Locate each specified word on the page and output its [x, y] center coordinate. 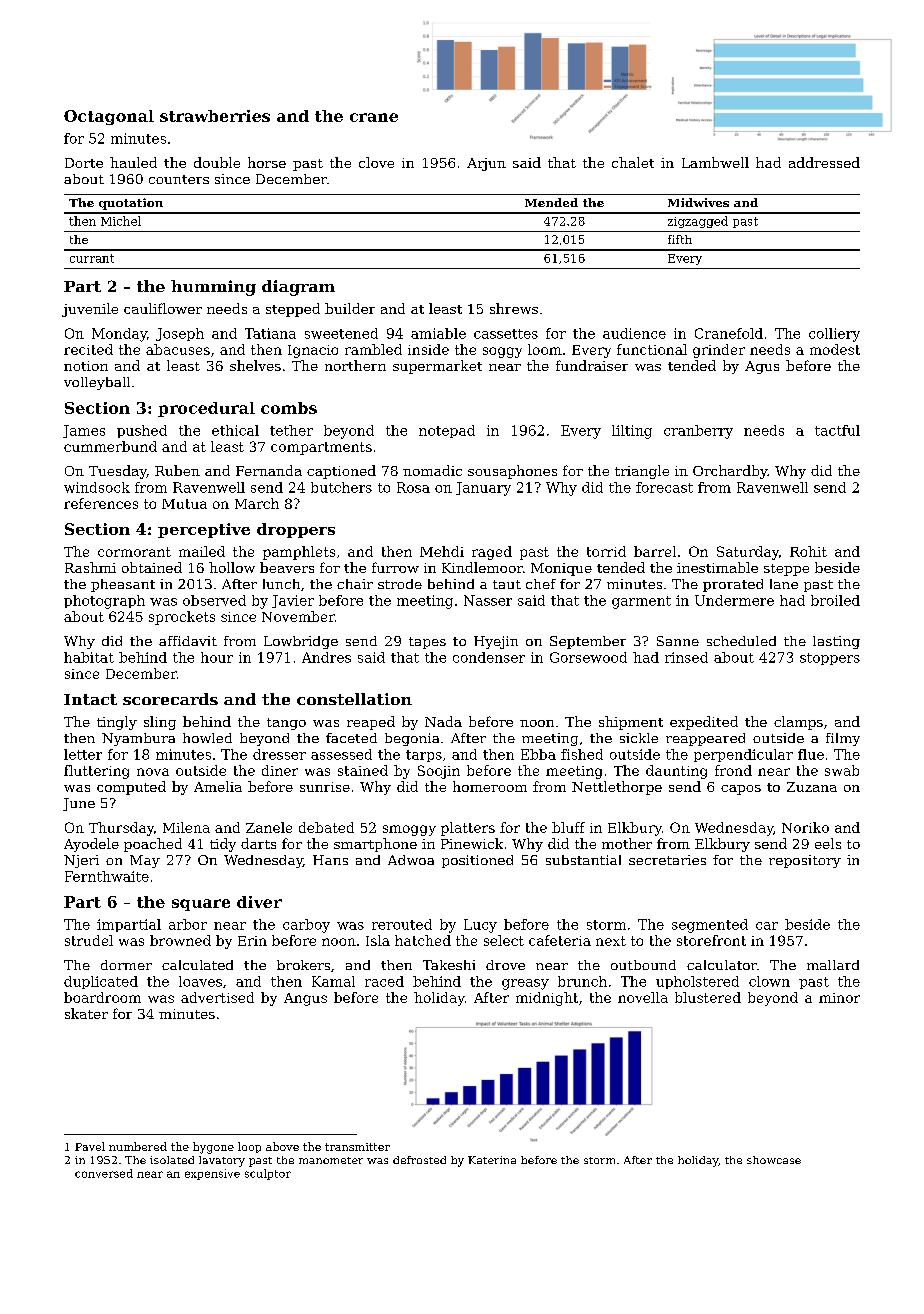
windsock [97, 487]
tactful [837, 430]
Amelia [218, 786]
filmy [843, 739]
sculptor [268, 1174]
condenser [489, 657]
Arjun [486, 164]
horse [267, 162]
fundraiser [592, 365]
